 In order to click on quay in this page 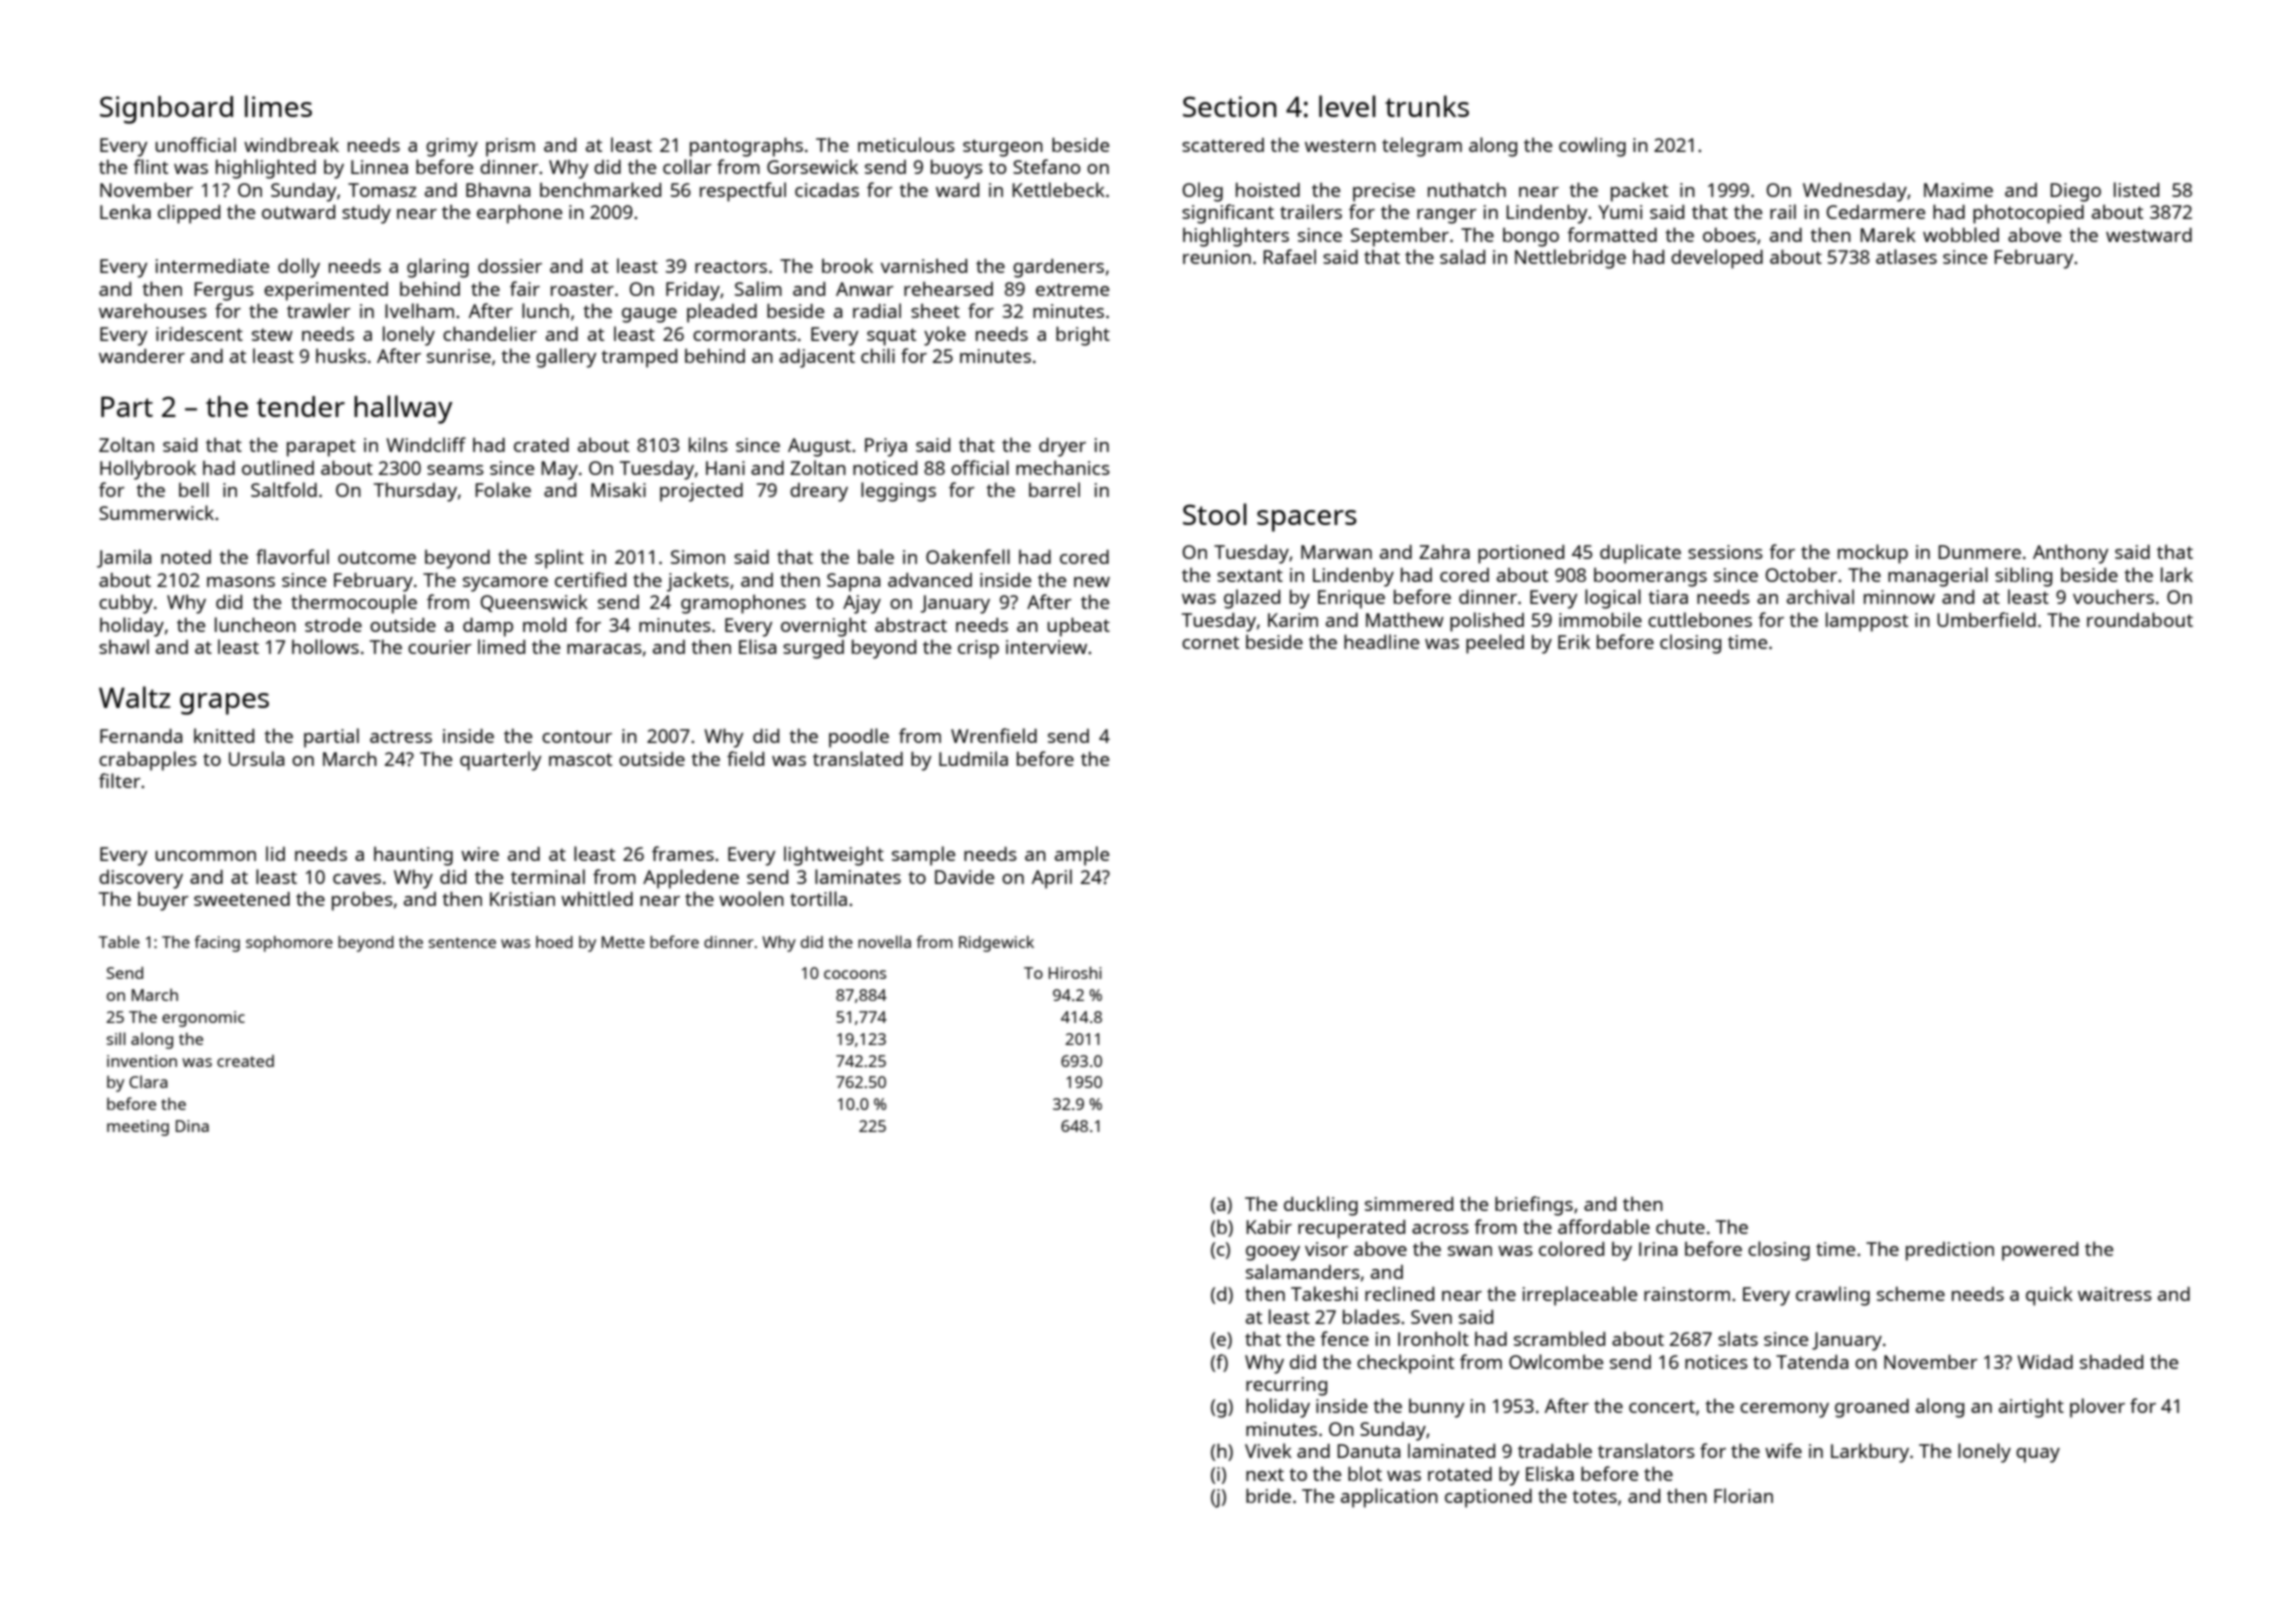, I will do `click(2038, 1455)`.
